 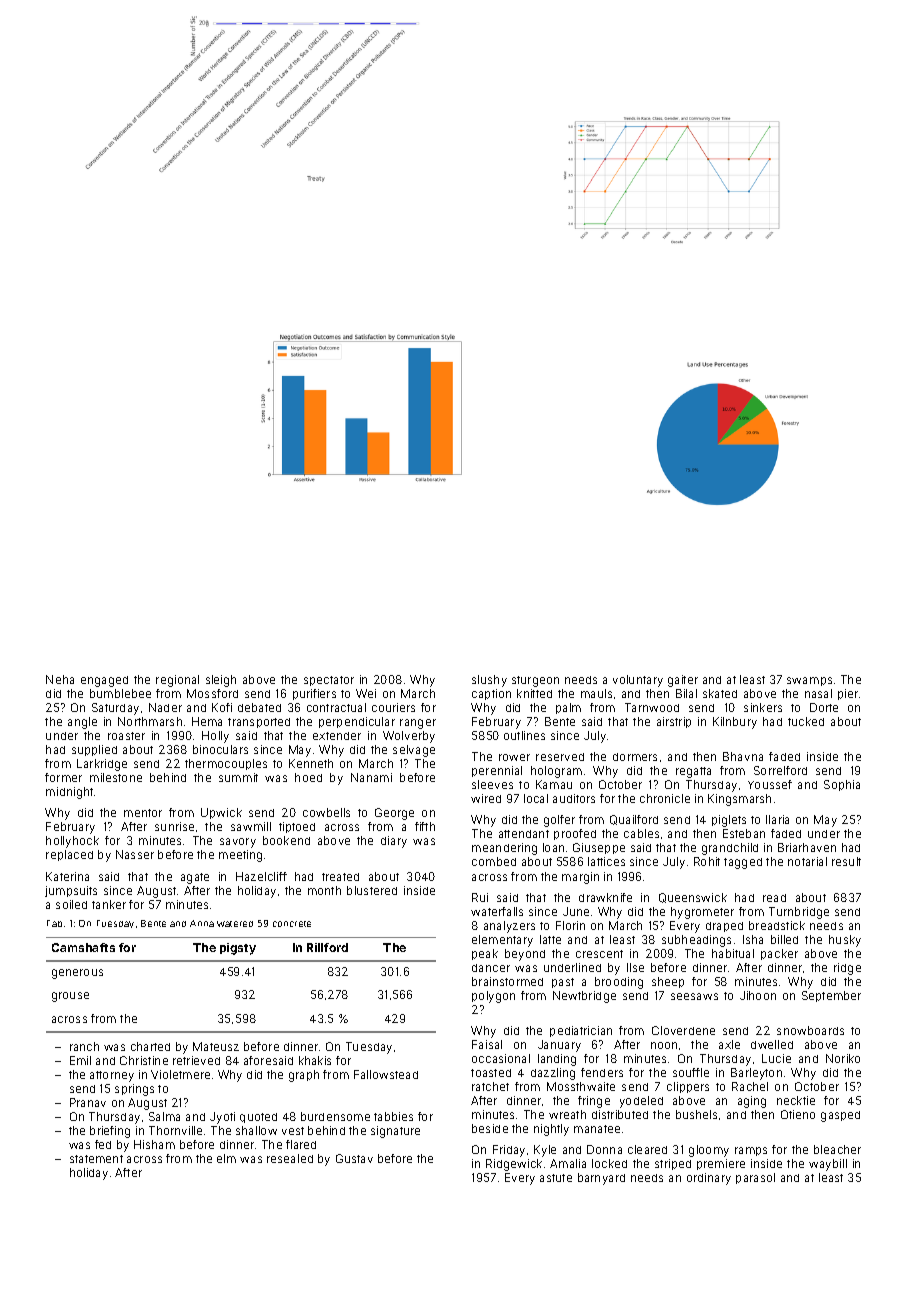 I want to click on souffle, so click(x=691, y=1072).
